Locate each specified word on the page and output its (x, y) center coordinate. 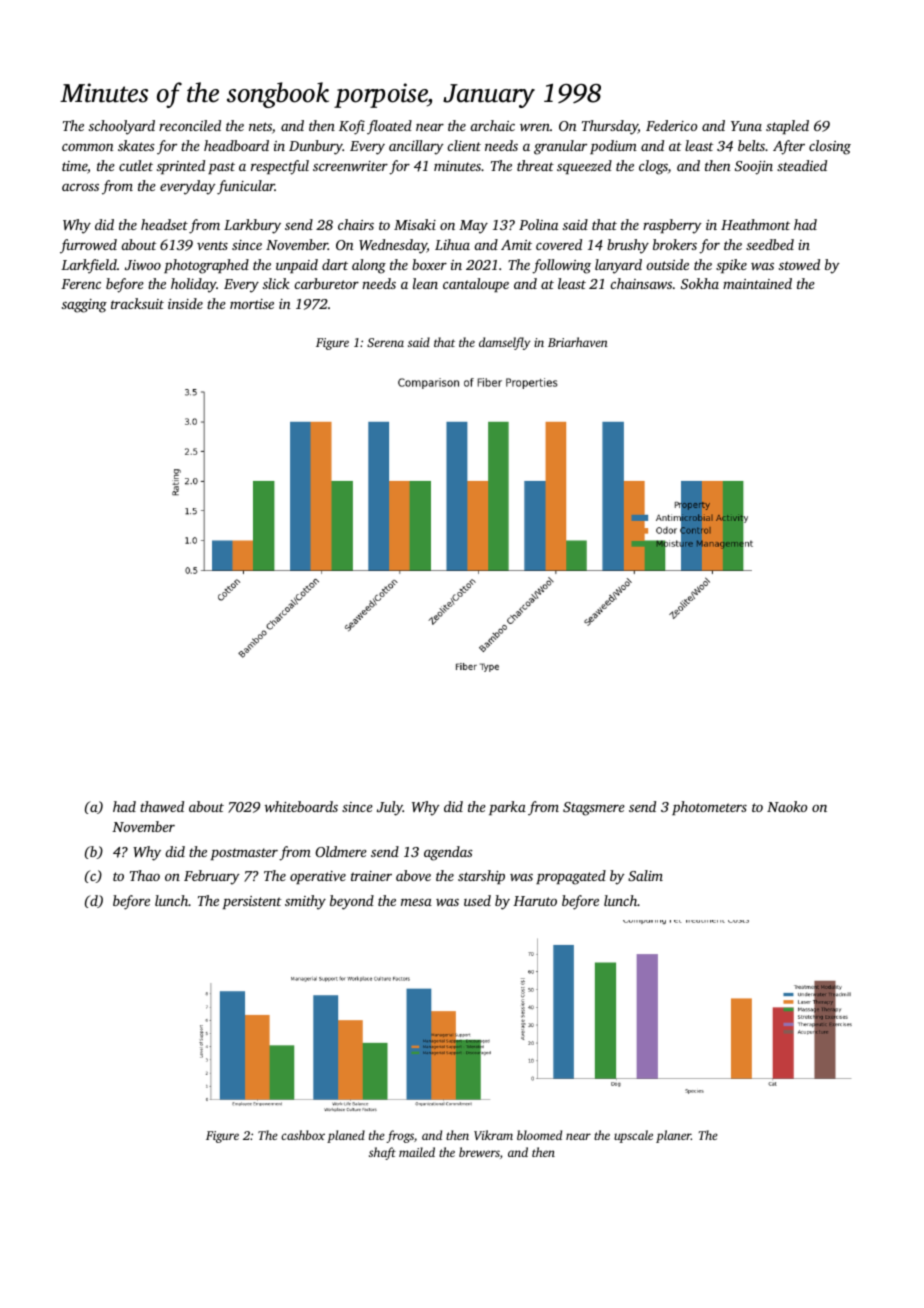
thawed (162, 806)
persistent (252, 902)
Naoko (787, 806)
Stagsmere (594, 809)
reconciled (190, 125)
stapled (787, 127)
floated (389, 127)
